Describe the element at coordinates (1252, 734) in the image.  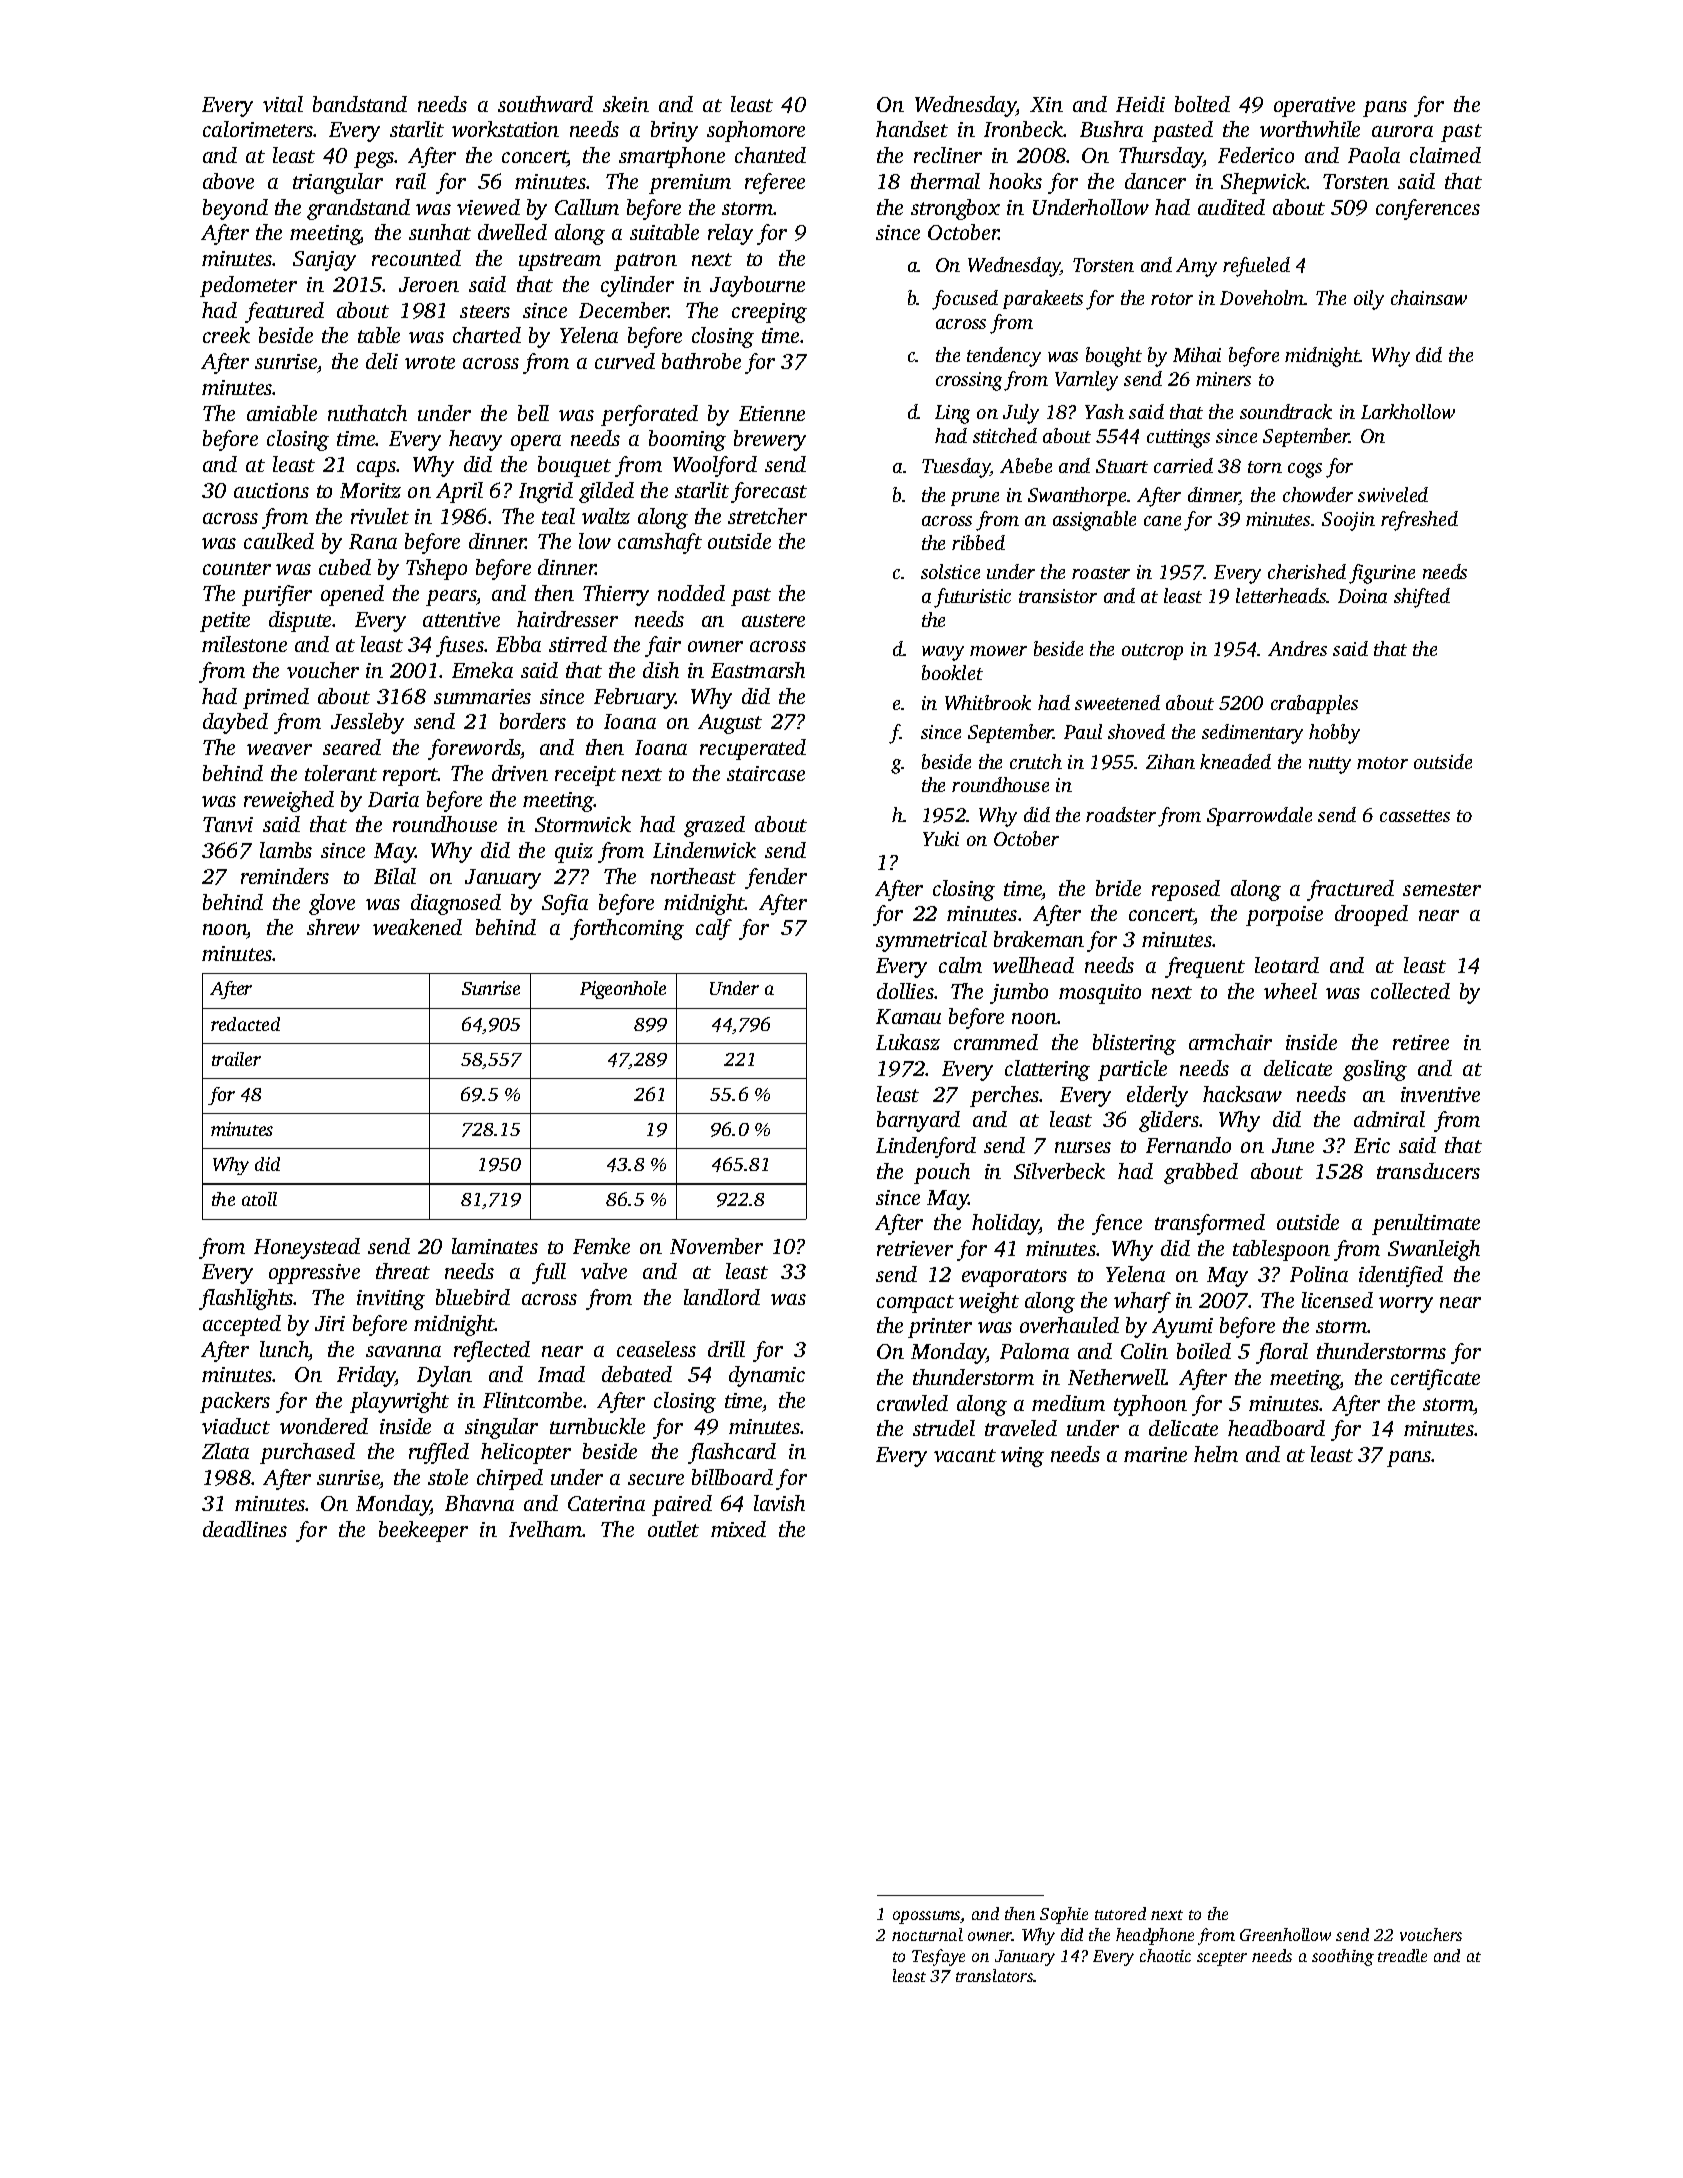
I see `sedimentary` at that location.
